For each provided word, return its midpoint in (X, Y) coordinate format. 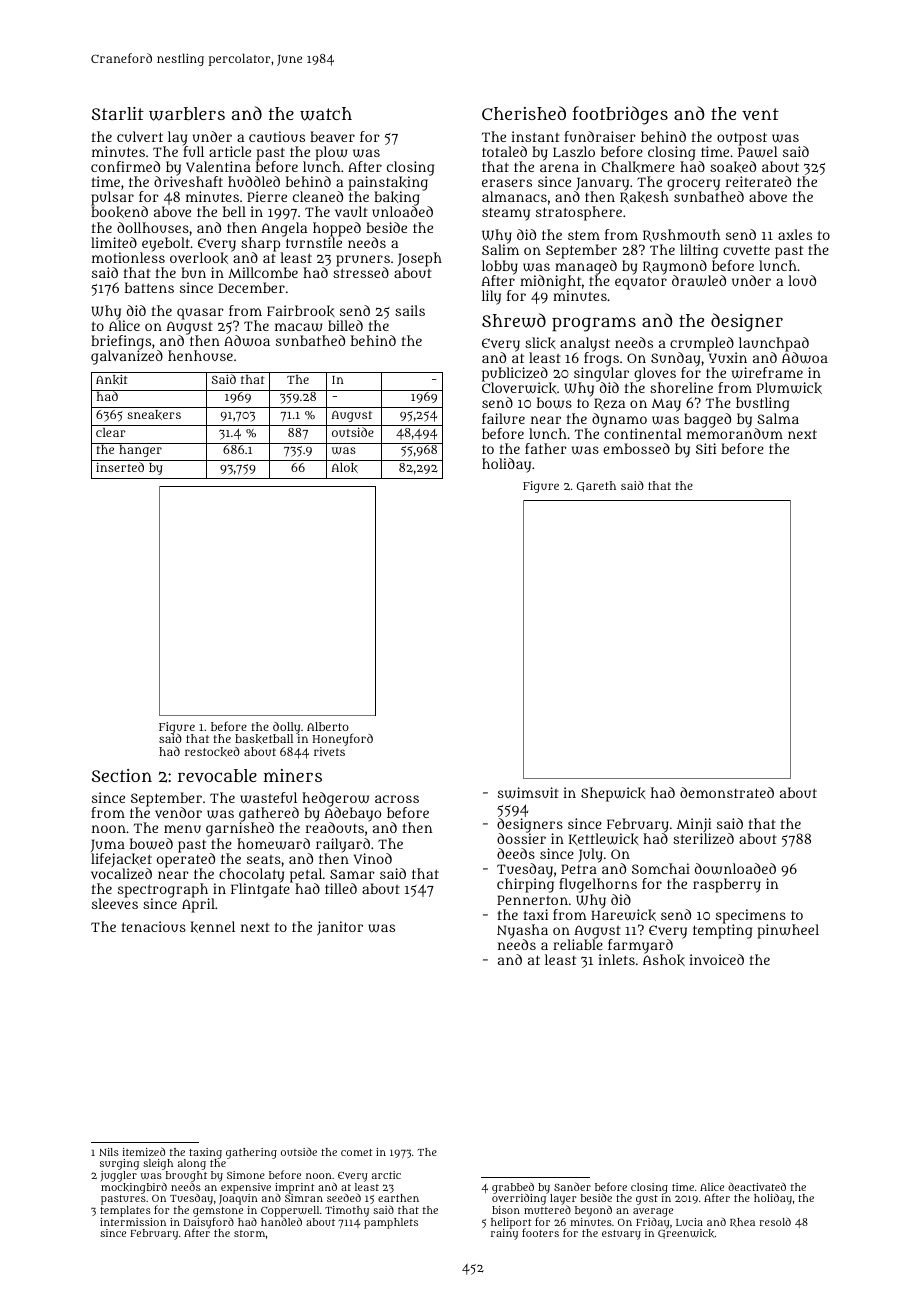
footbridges (620, 115)
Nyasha (522, 931)
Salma (778, 418)
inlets (616, 959)
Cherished (524, 113)
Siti (706, 448)
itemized (143, 1151)
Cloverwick (519, 388)
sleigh (158, 1164)
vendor (178, 812)
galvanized (127, 358)
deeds (516, 853)
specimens (751, 916)
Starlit (118, 113)
